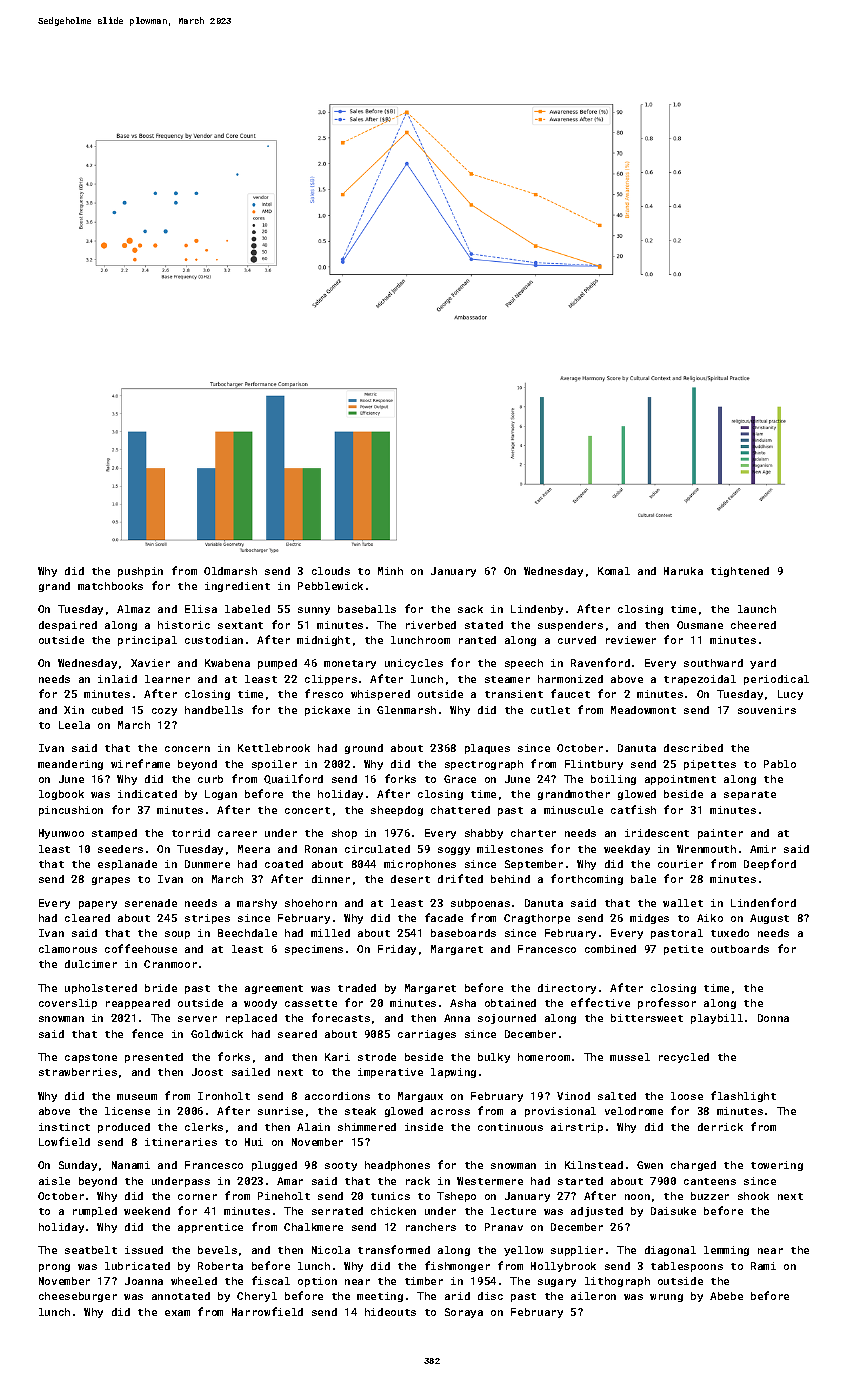 This screenshot has height=1400, width=849. I want to click on Haruka, so click(683, 571).
